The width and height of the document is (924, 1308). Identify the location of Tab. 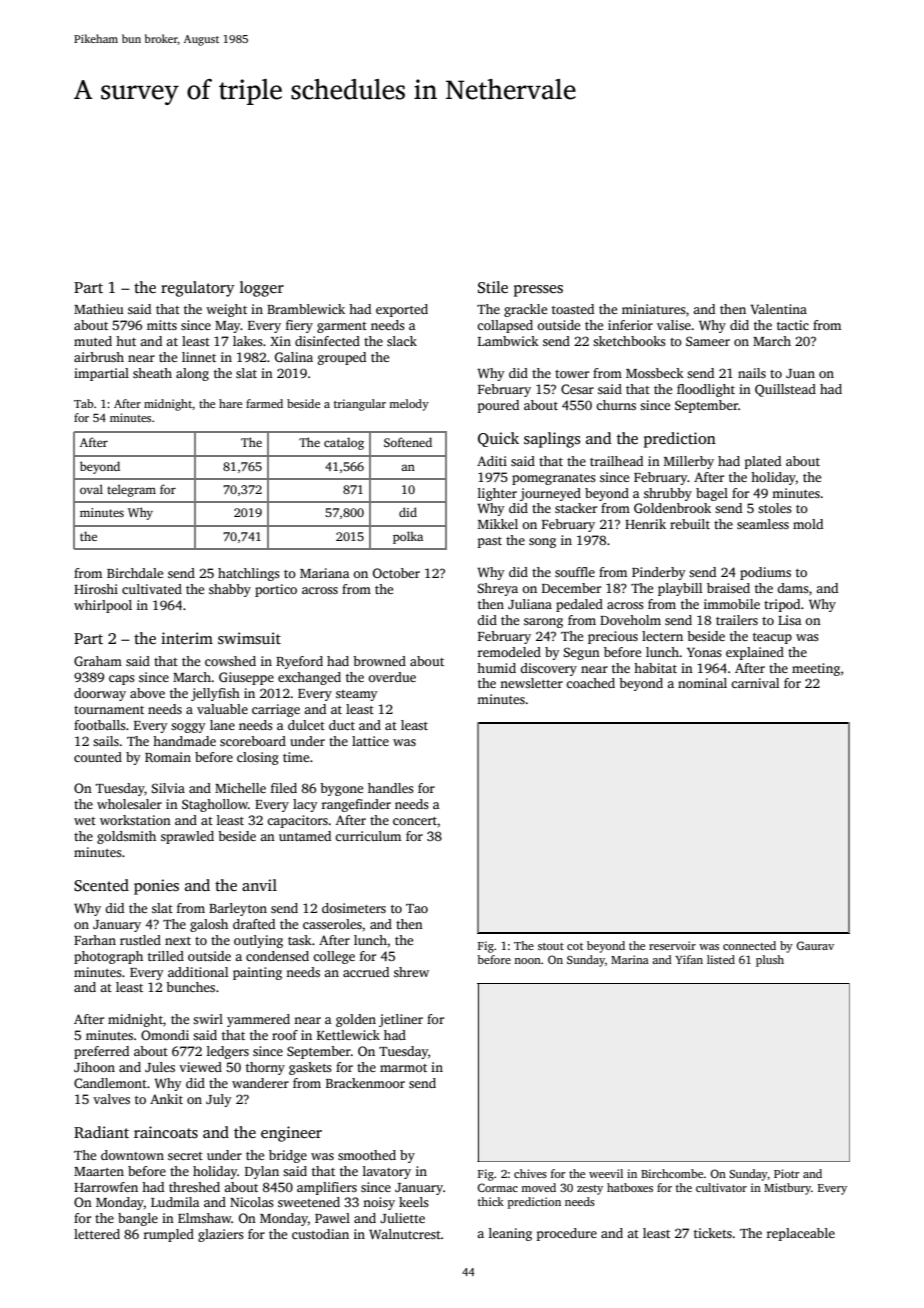
(84, 403).
